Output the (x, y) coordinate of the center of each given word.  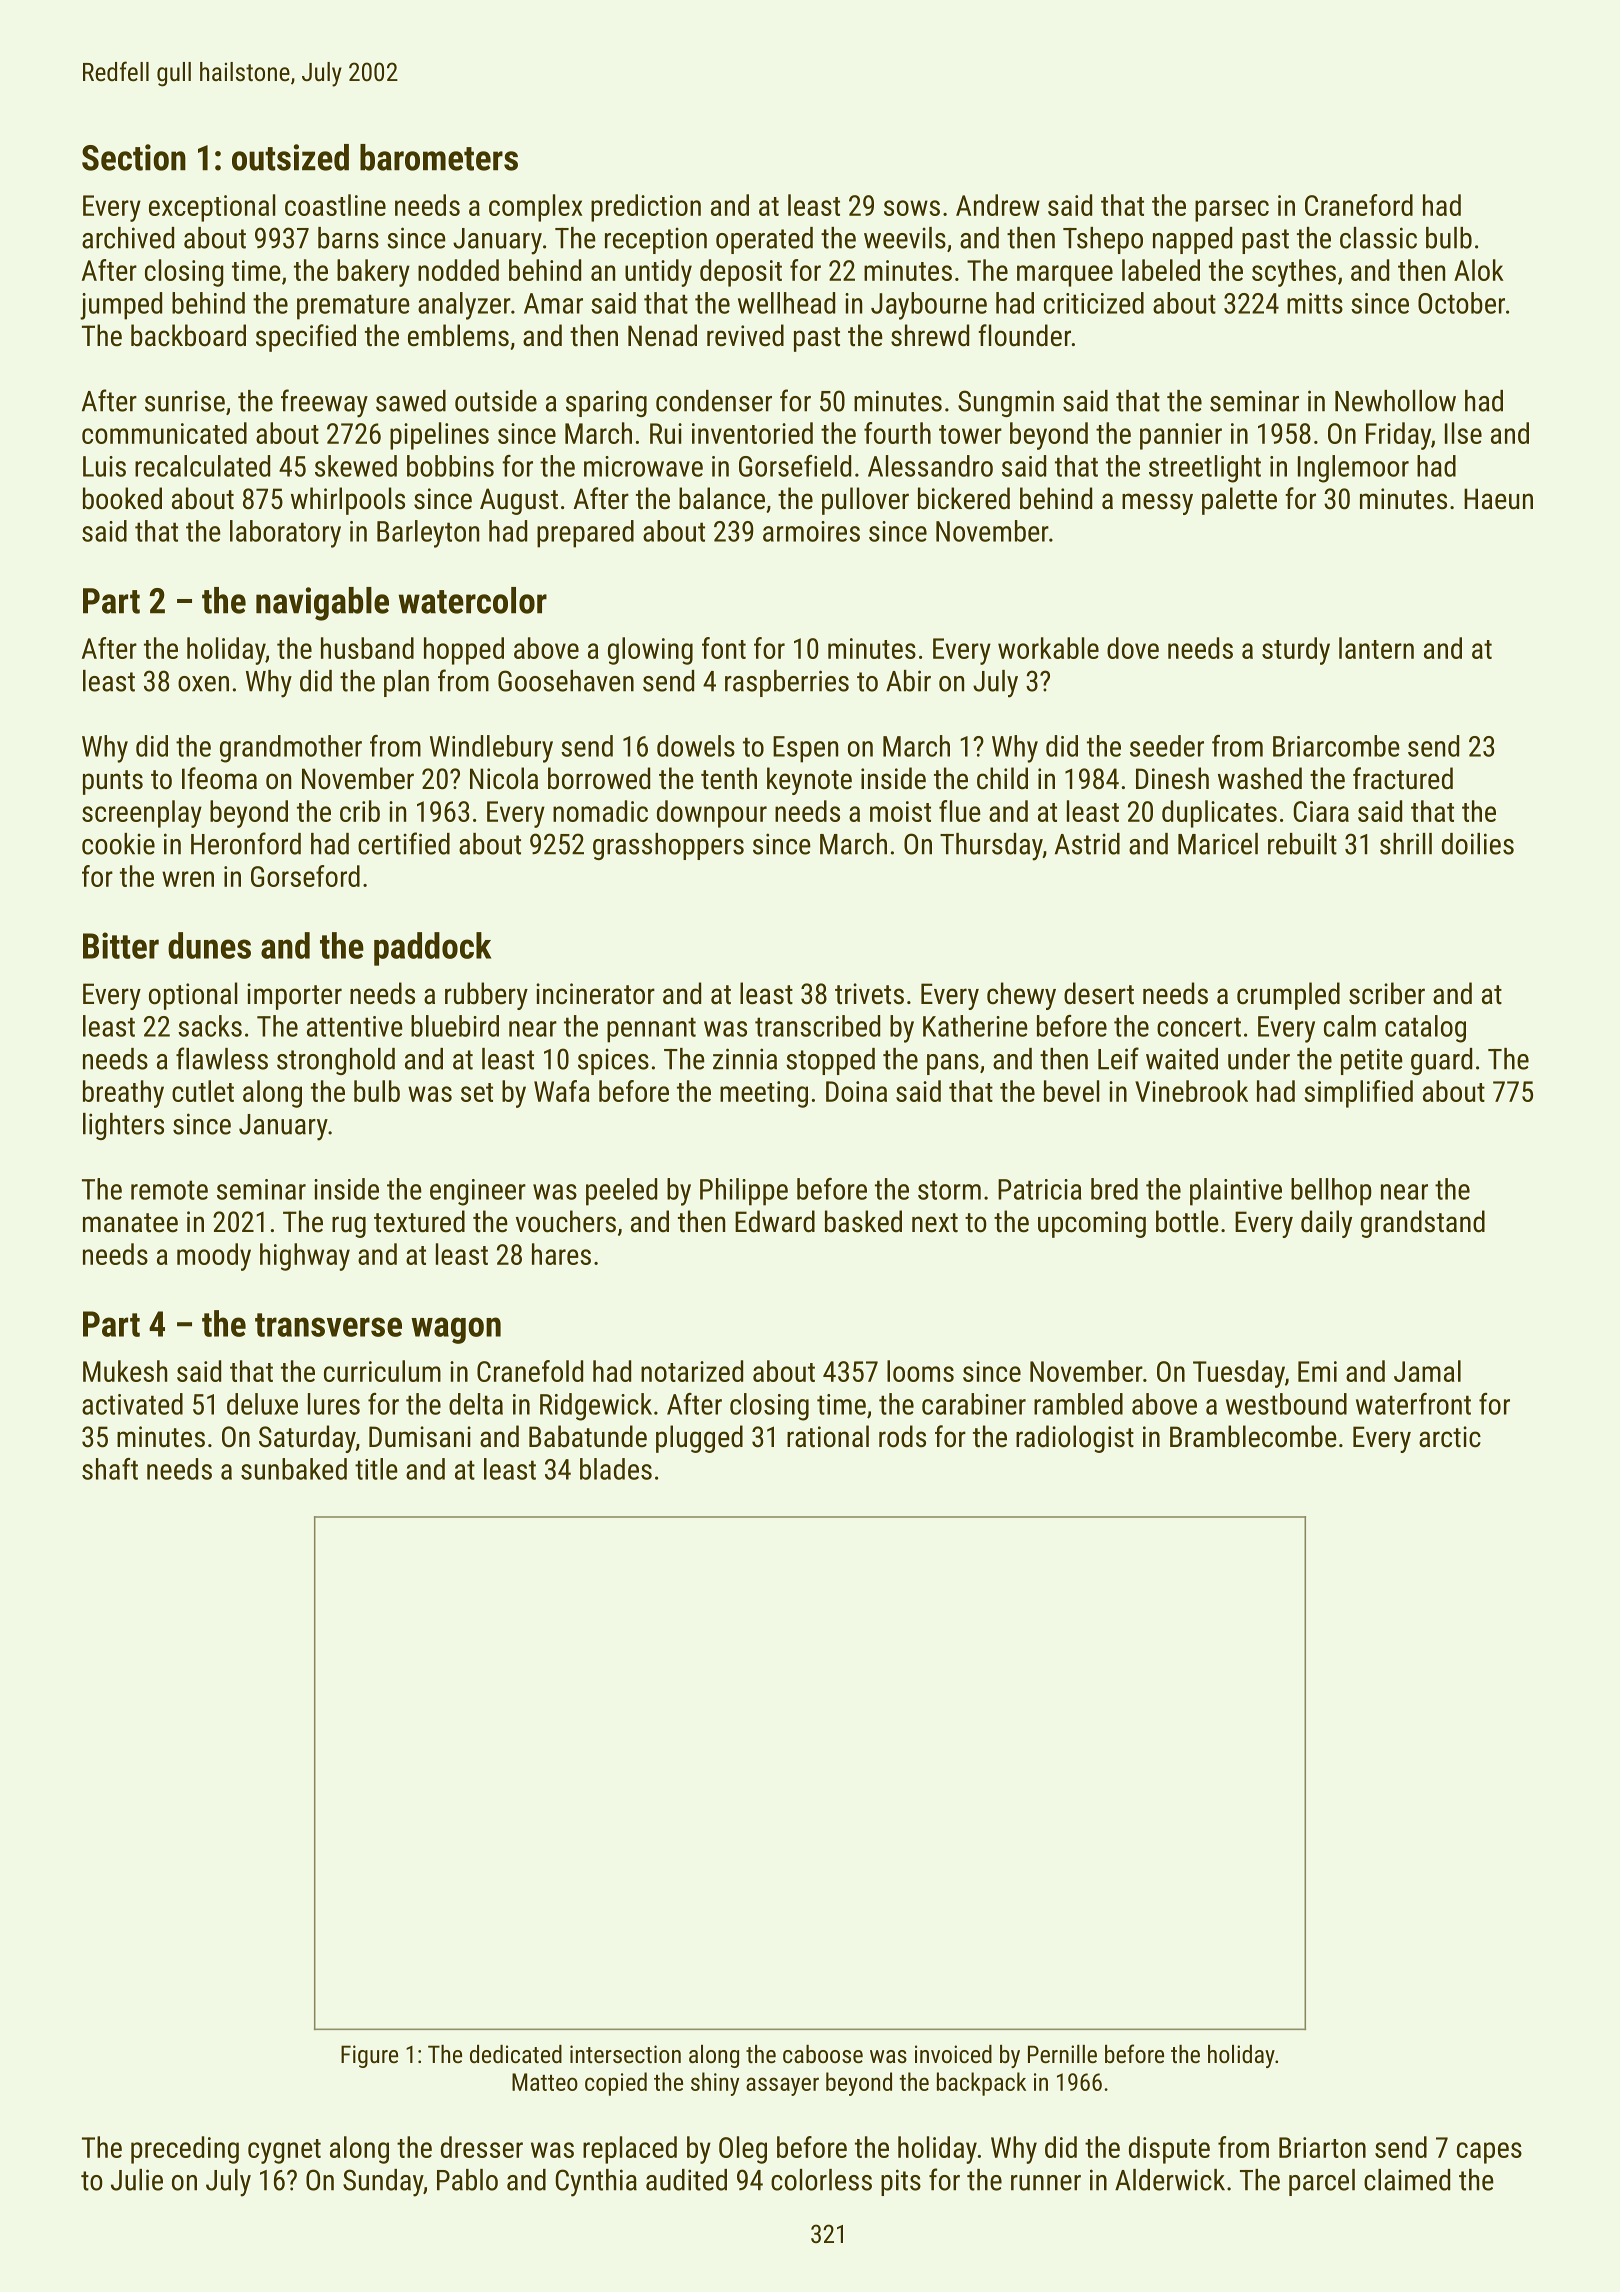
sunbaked (294, 1469)
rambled (1078, 1404)
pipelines (439, 436)
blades (616, 1469)
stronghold (336, 1061)
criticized (1094, 303)
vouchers (566, 1221)
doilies (1478, 844)
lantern (1376, 648)
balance (722, 498)
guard (1441, 1061)
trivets (869, 994)
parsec (1232, 211)
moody (214, 1257)
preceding (185, 2150)
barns (348, 238)
